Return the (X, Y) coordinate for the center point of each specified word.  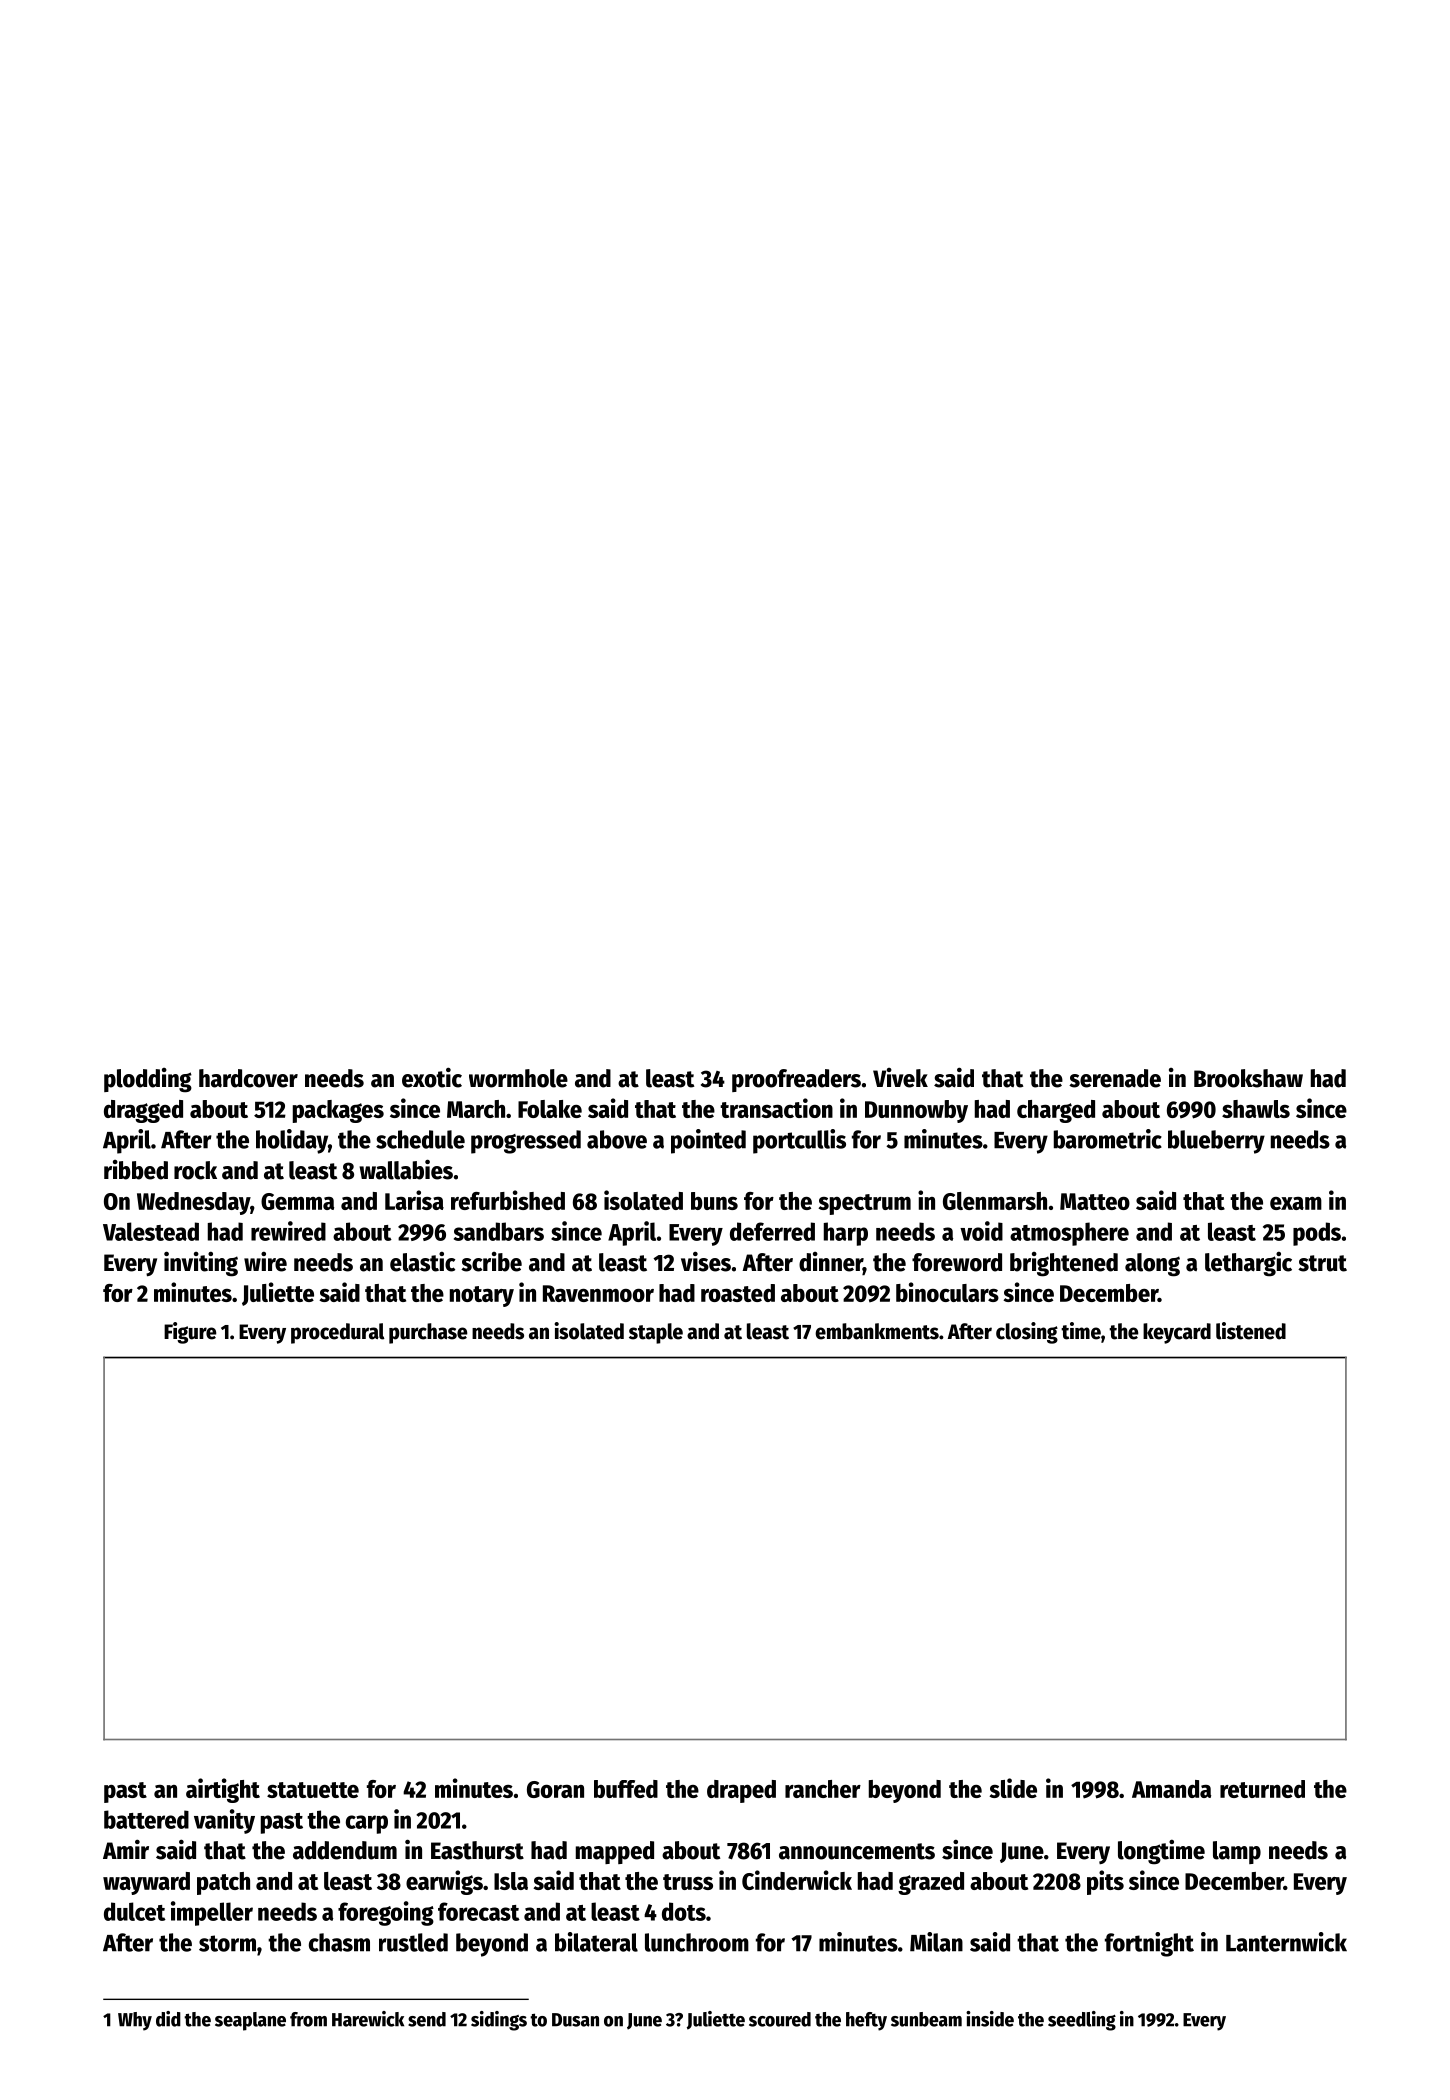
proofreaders (796, 1080)
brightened (1064, 1264)
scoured (780, 2019)
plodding (148, 1080)
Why (135, 2021)
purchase (428, 1333)
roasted (738, 1293)
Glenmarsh (995, 1201)
